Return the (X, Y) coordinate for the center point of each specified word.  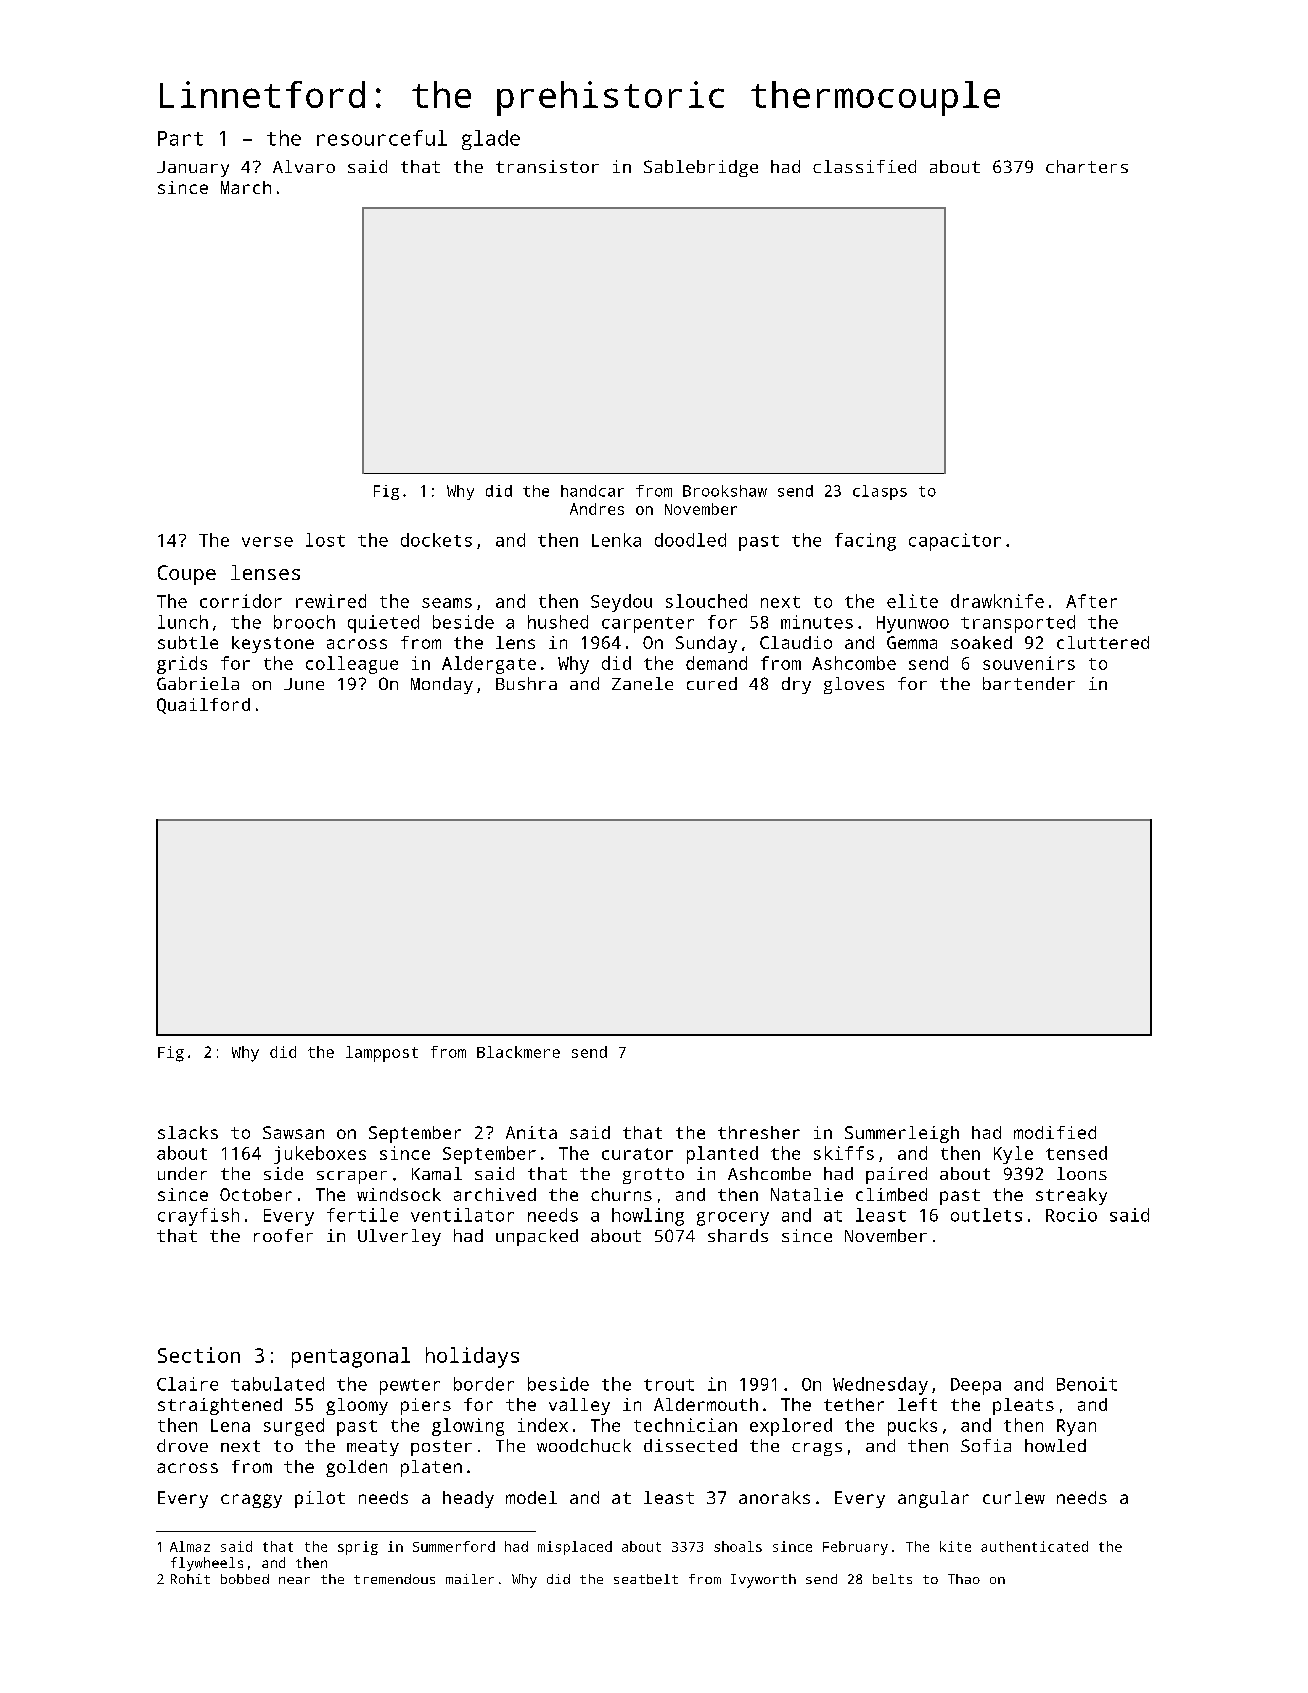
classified (864, 166)
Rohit (190, 1579)
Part (180, 138)
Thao (964, 1579)
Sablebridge (701, 168)
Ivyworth (763, 1581)
